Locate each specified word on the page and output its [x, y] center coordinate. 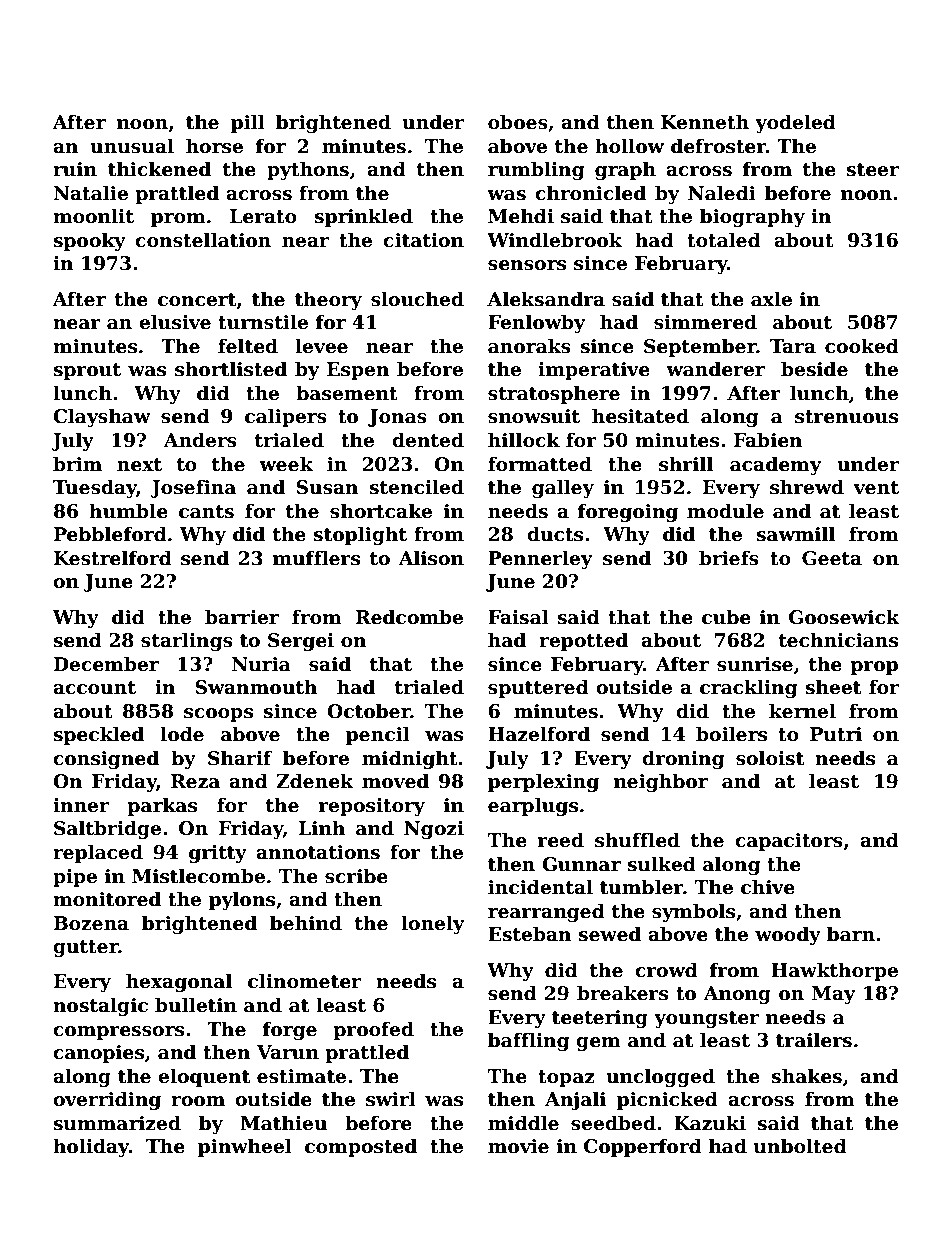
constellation [203, 240]
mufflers [316, 558]
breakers [622, 993]
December [106, 664]
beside [814, 369]
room [198, 1101]
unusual [132, 146]
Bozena [91, 923]
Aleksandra [546, 299]
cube [726, 617]
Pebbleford [110, 534]
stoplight [360, 535]
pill [248, 123]
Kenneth [705, 122]
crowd [666, 970]
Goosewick [844, 617]
